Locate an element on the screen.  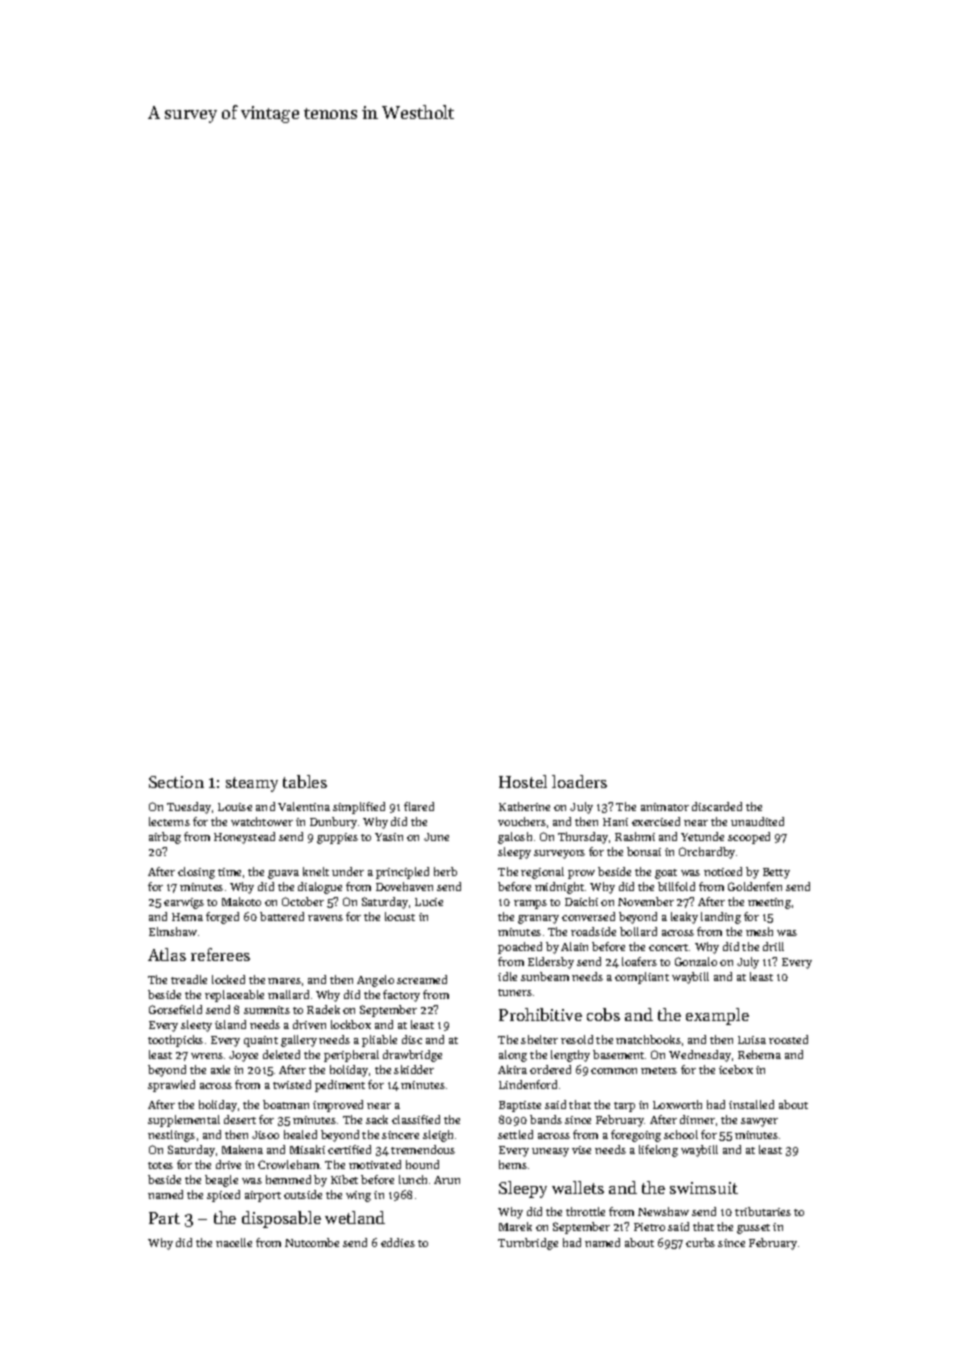
Section is located at coordinates (176, 782).
